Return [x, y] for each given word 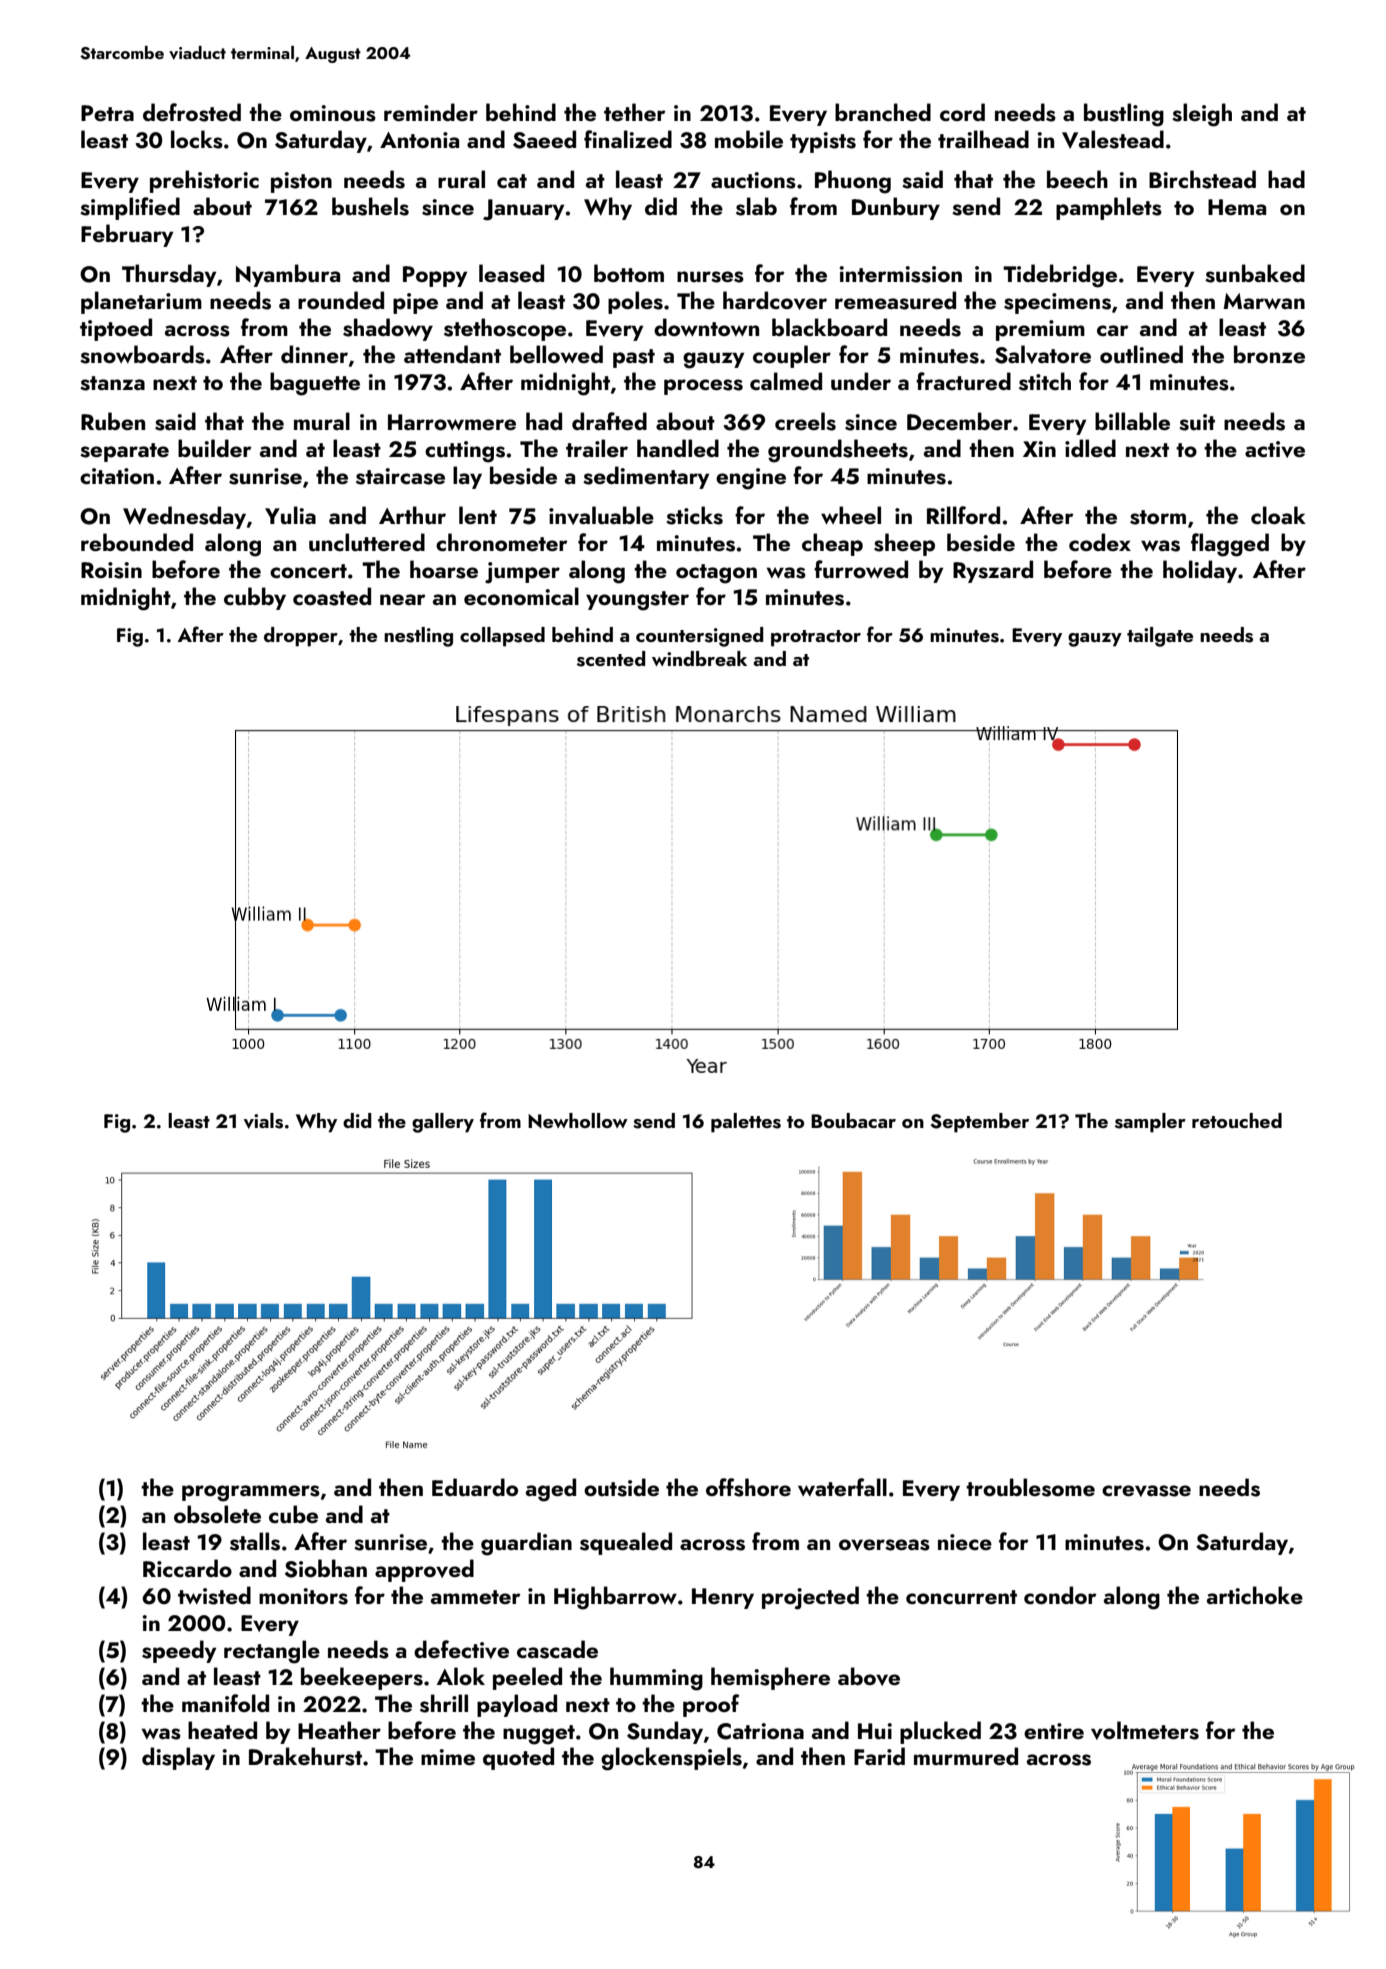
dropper [301, 637]
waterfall [842, 1487]
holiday [1200, 571]
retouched [1237, 1120]
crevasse [1146, 1491]
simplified [130, 208]
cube [293, 1514]
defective [461, 1649]
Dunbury [896, 208]
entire [1054, 1731]
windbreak [699, 658]
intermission [901, 274]
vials [263, 1121]
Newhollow [578, 1120]
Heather [339, 1730]
